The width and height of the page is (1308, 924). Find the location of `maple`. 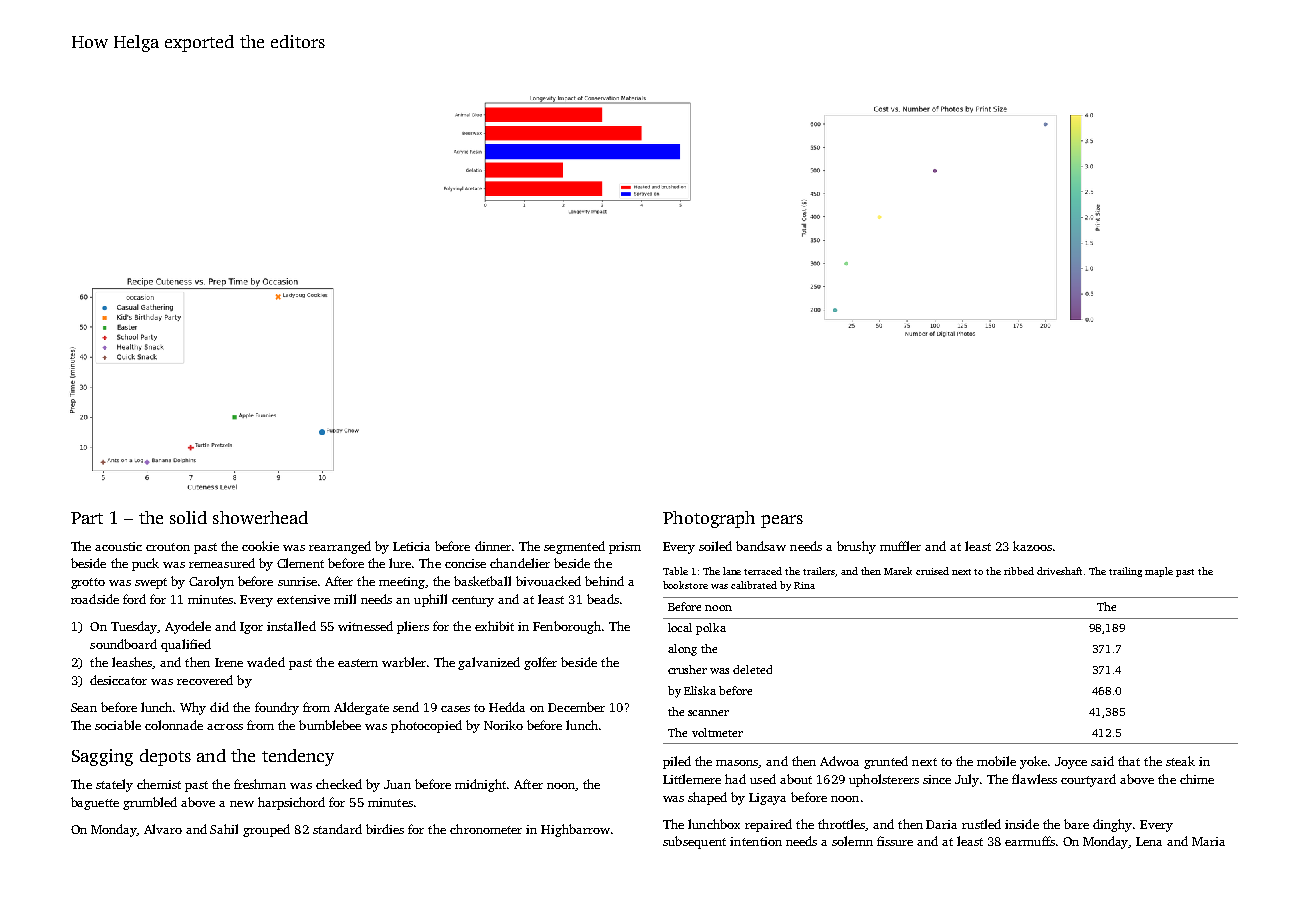

maple is located at coordinates (1159, 572).
